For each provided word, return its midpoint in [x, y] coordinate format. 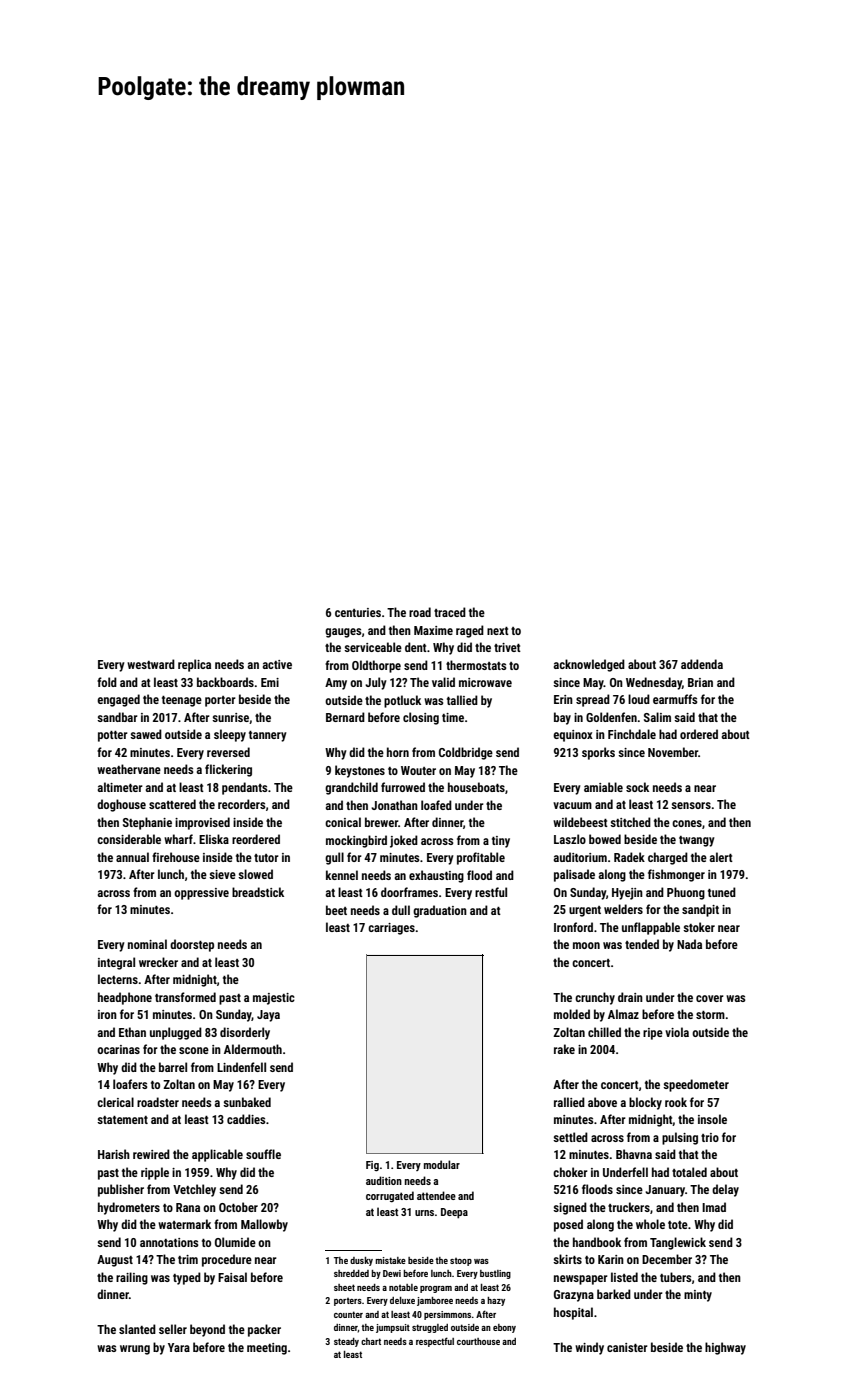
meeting [267, 1349]
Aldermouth [253, 1049]
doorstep [192, 945]
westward [151, 664]
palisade [574, 875]
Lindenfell [241, 1067]
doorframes [409, 892]
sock [637, 787]
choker [570, 1172]
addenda [702, 664]
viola [677, 1032]
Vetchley [194, 1190]
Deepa [454, 1213]
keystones [360, 771]
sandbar [117, 717]
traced [450, 612]
